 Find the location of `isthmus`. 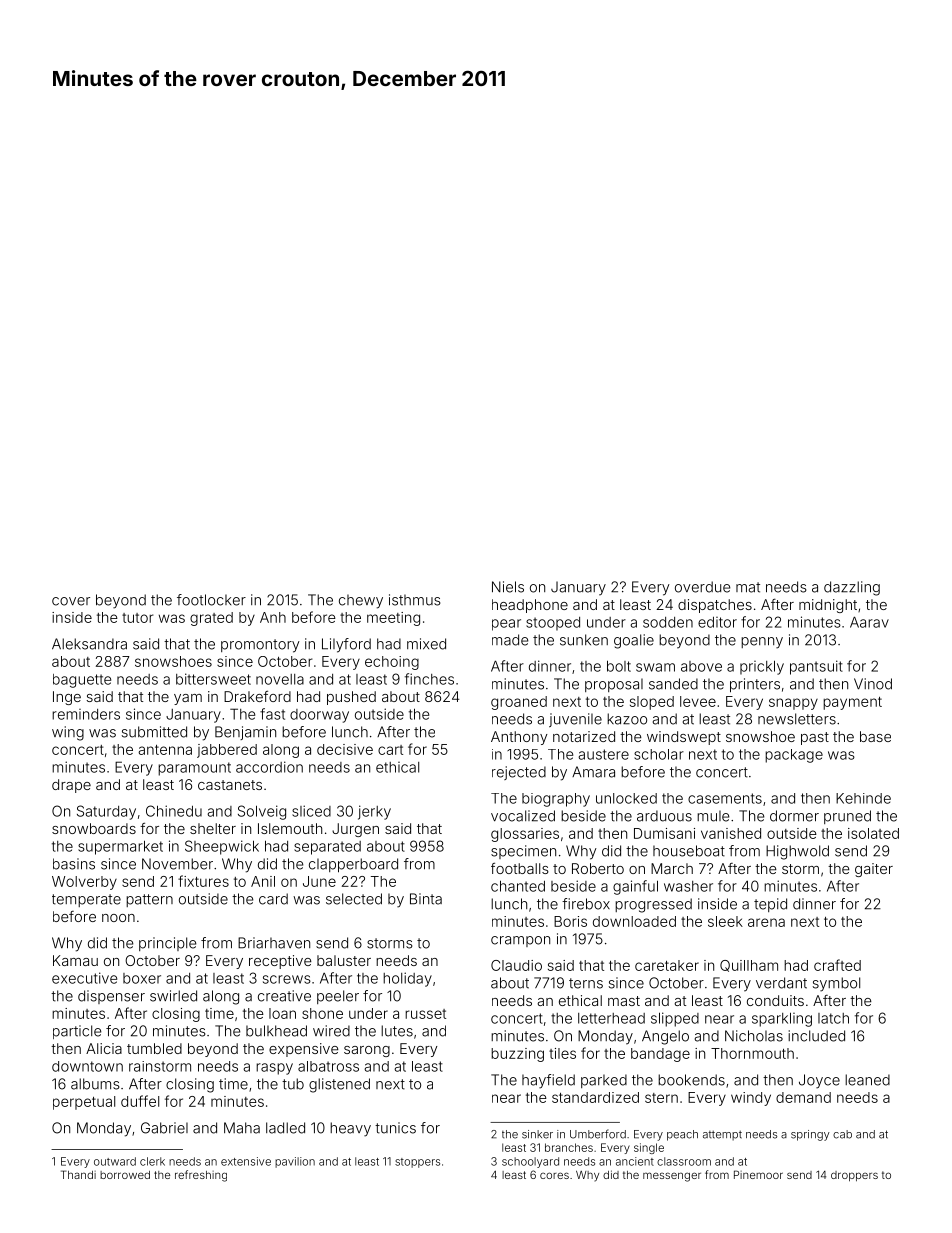

isthmus is located at coordinates (415, 600).
